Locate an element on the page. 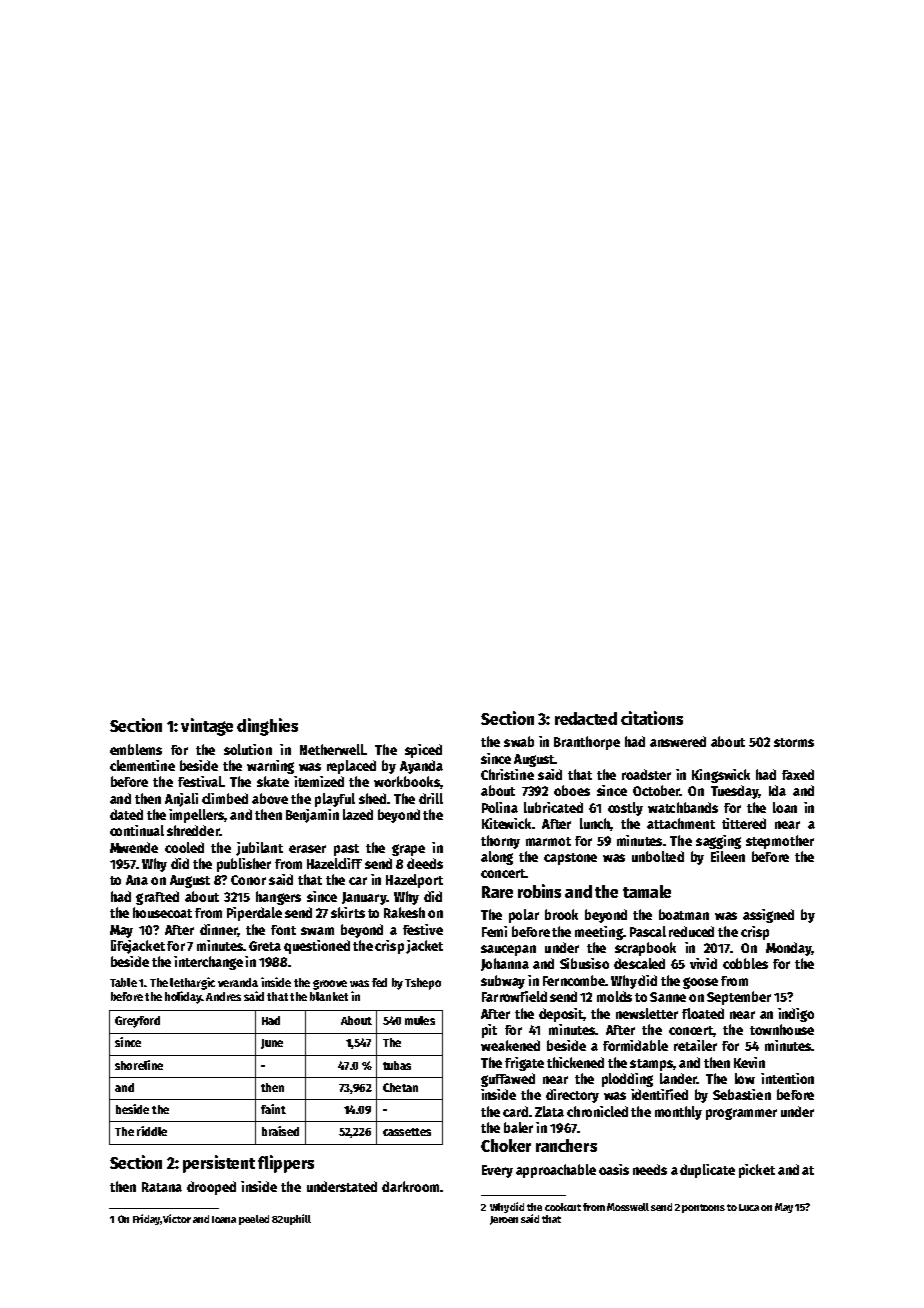 Image resolution: width=924 pixels, height=1308 pixels. dinghies is located at coordinates (267, 727).
